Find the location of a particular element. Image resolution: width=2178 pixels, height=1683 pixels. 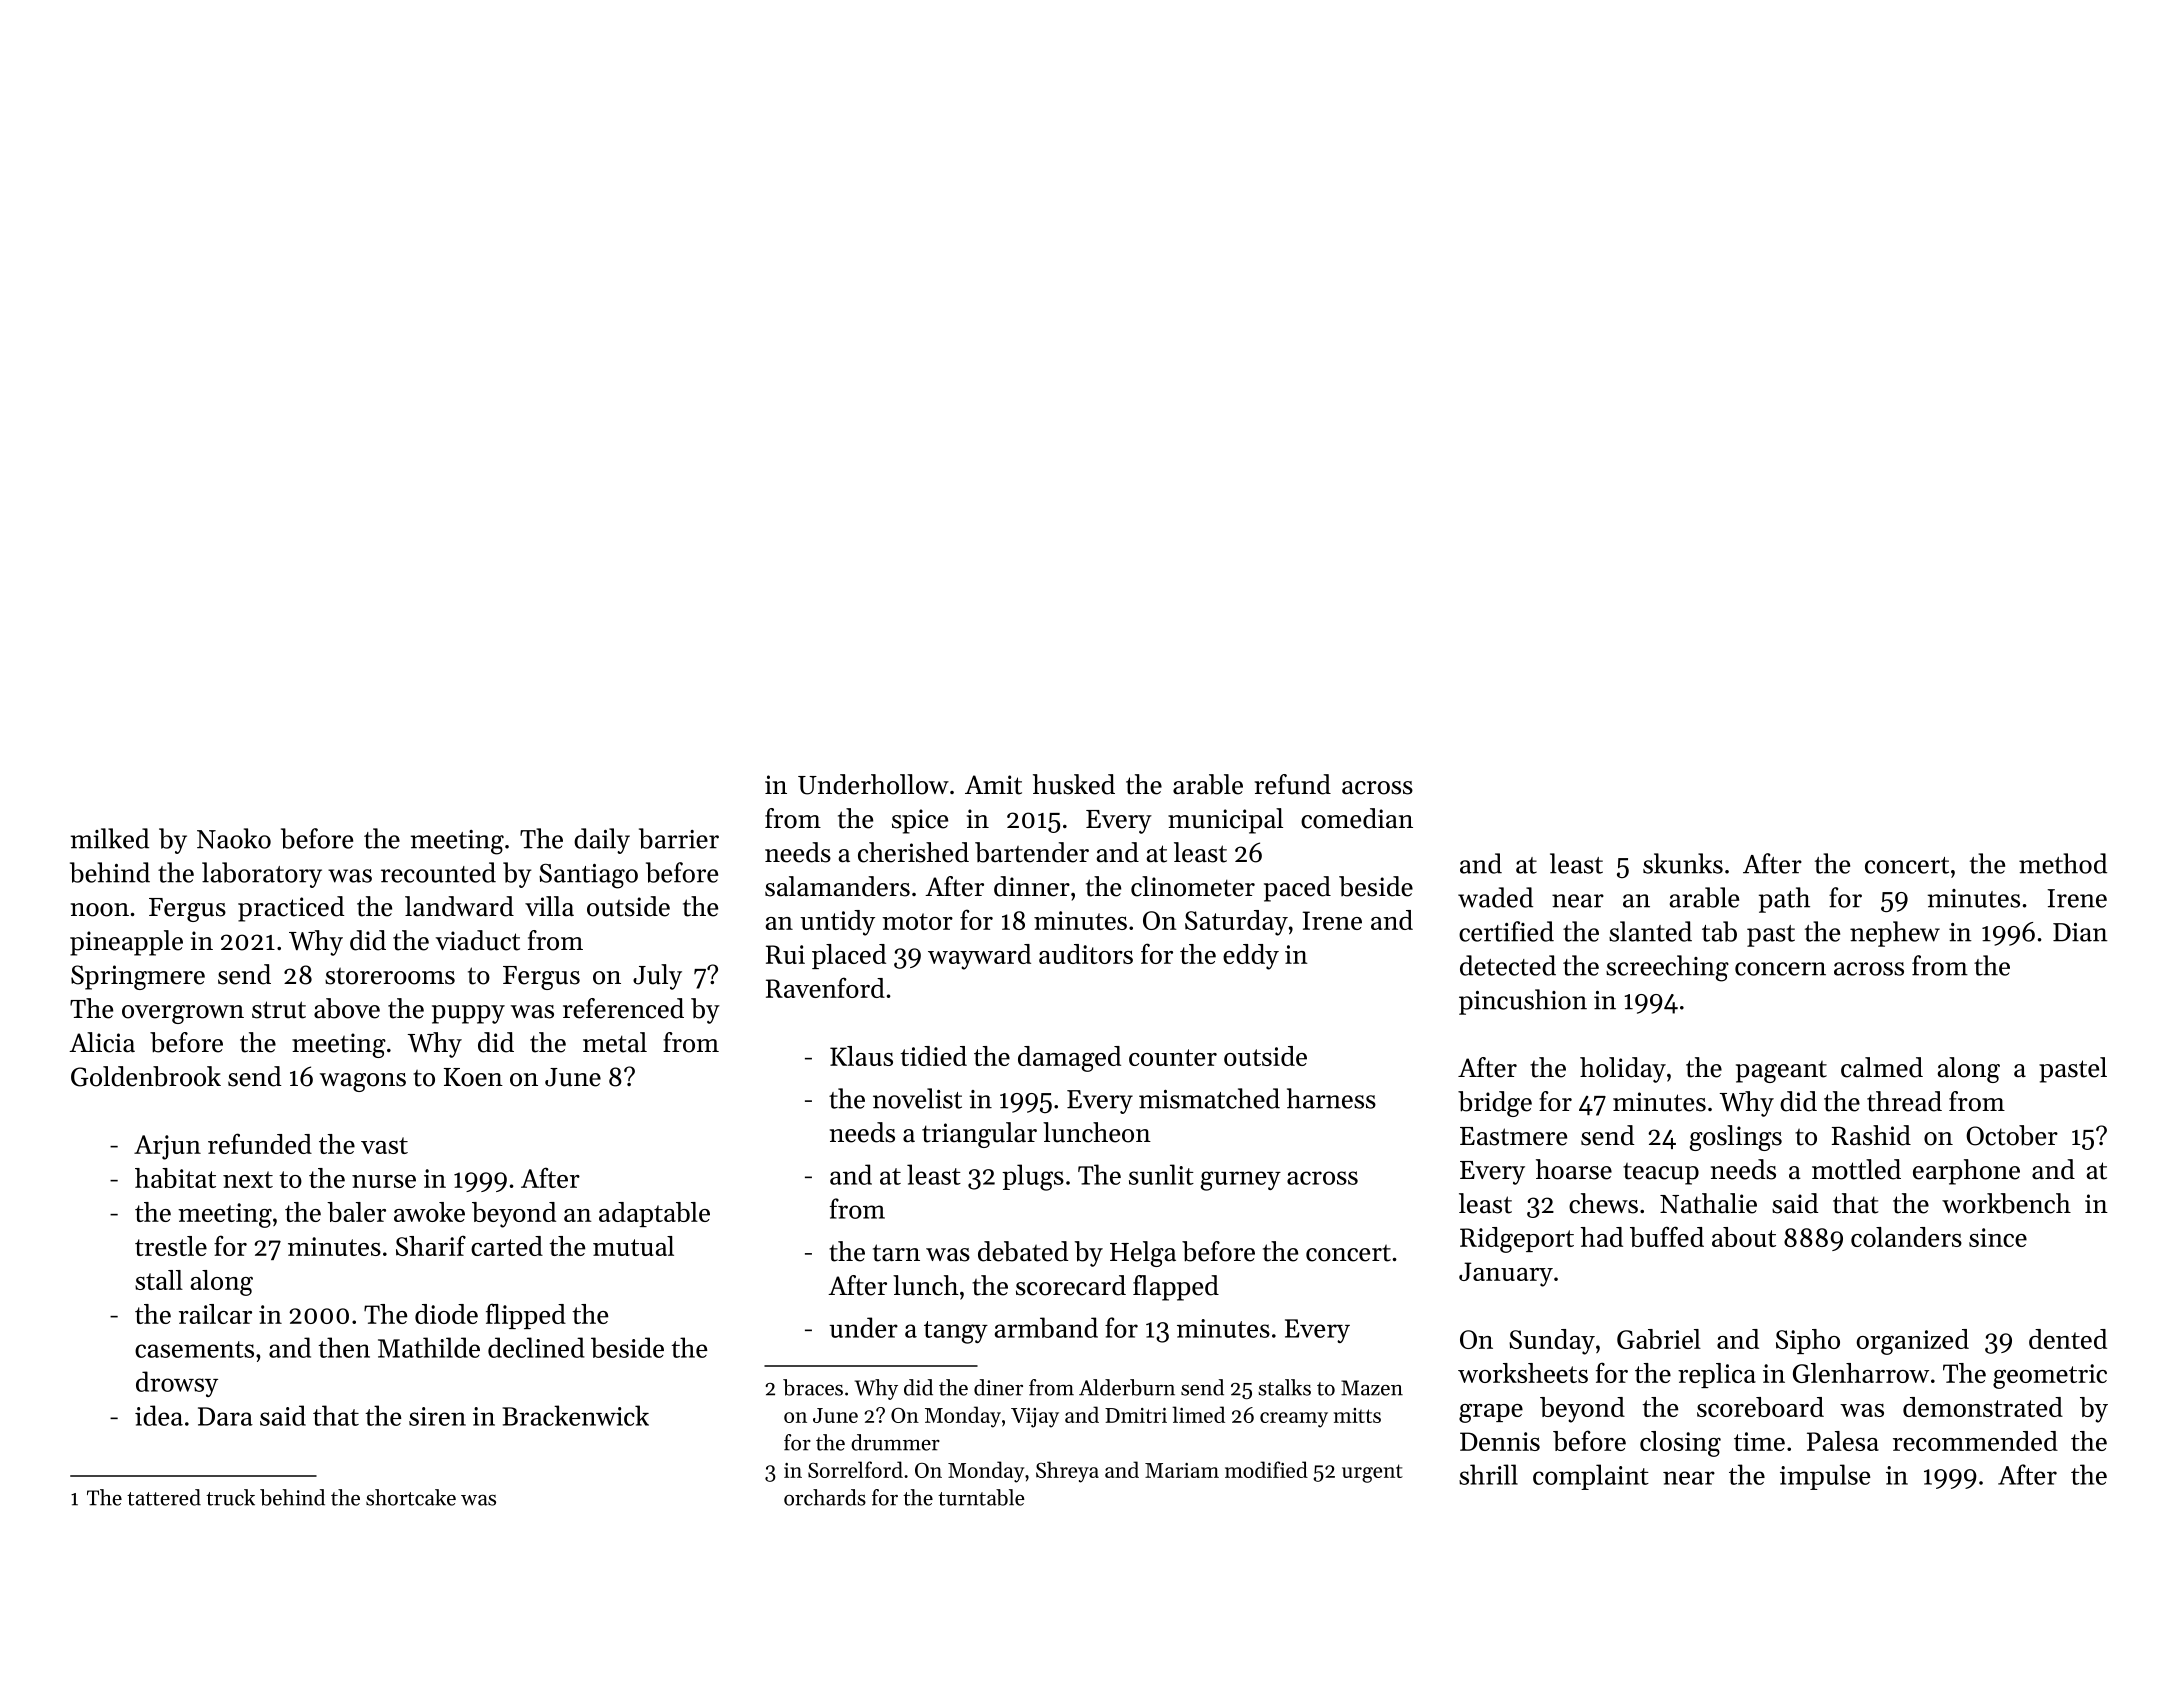

Arjun is located at coordinates (167, 1147).
